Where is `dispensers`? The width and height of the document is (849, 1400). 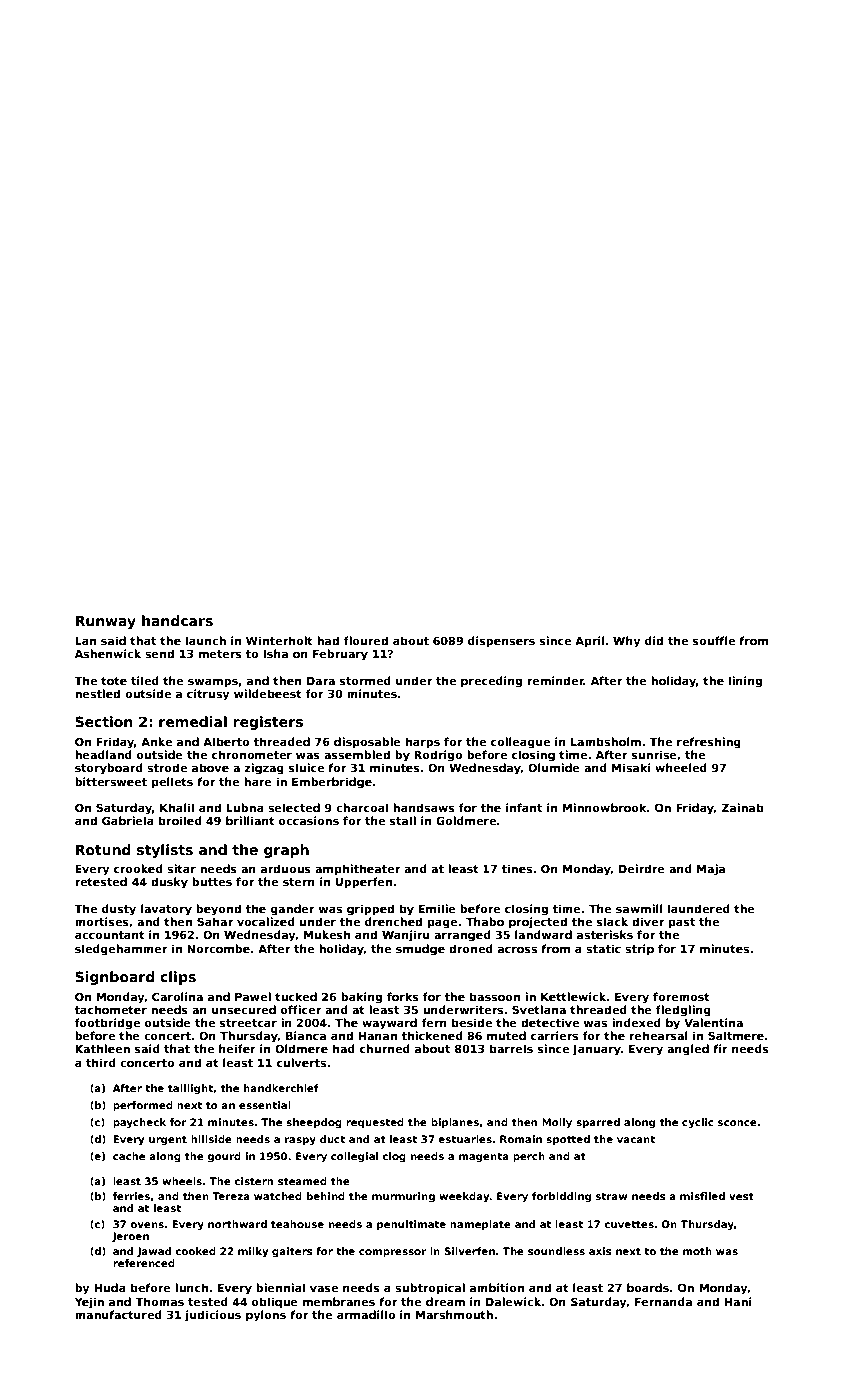 dispensers is located at coordinates (501, 642).
